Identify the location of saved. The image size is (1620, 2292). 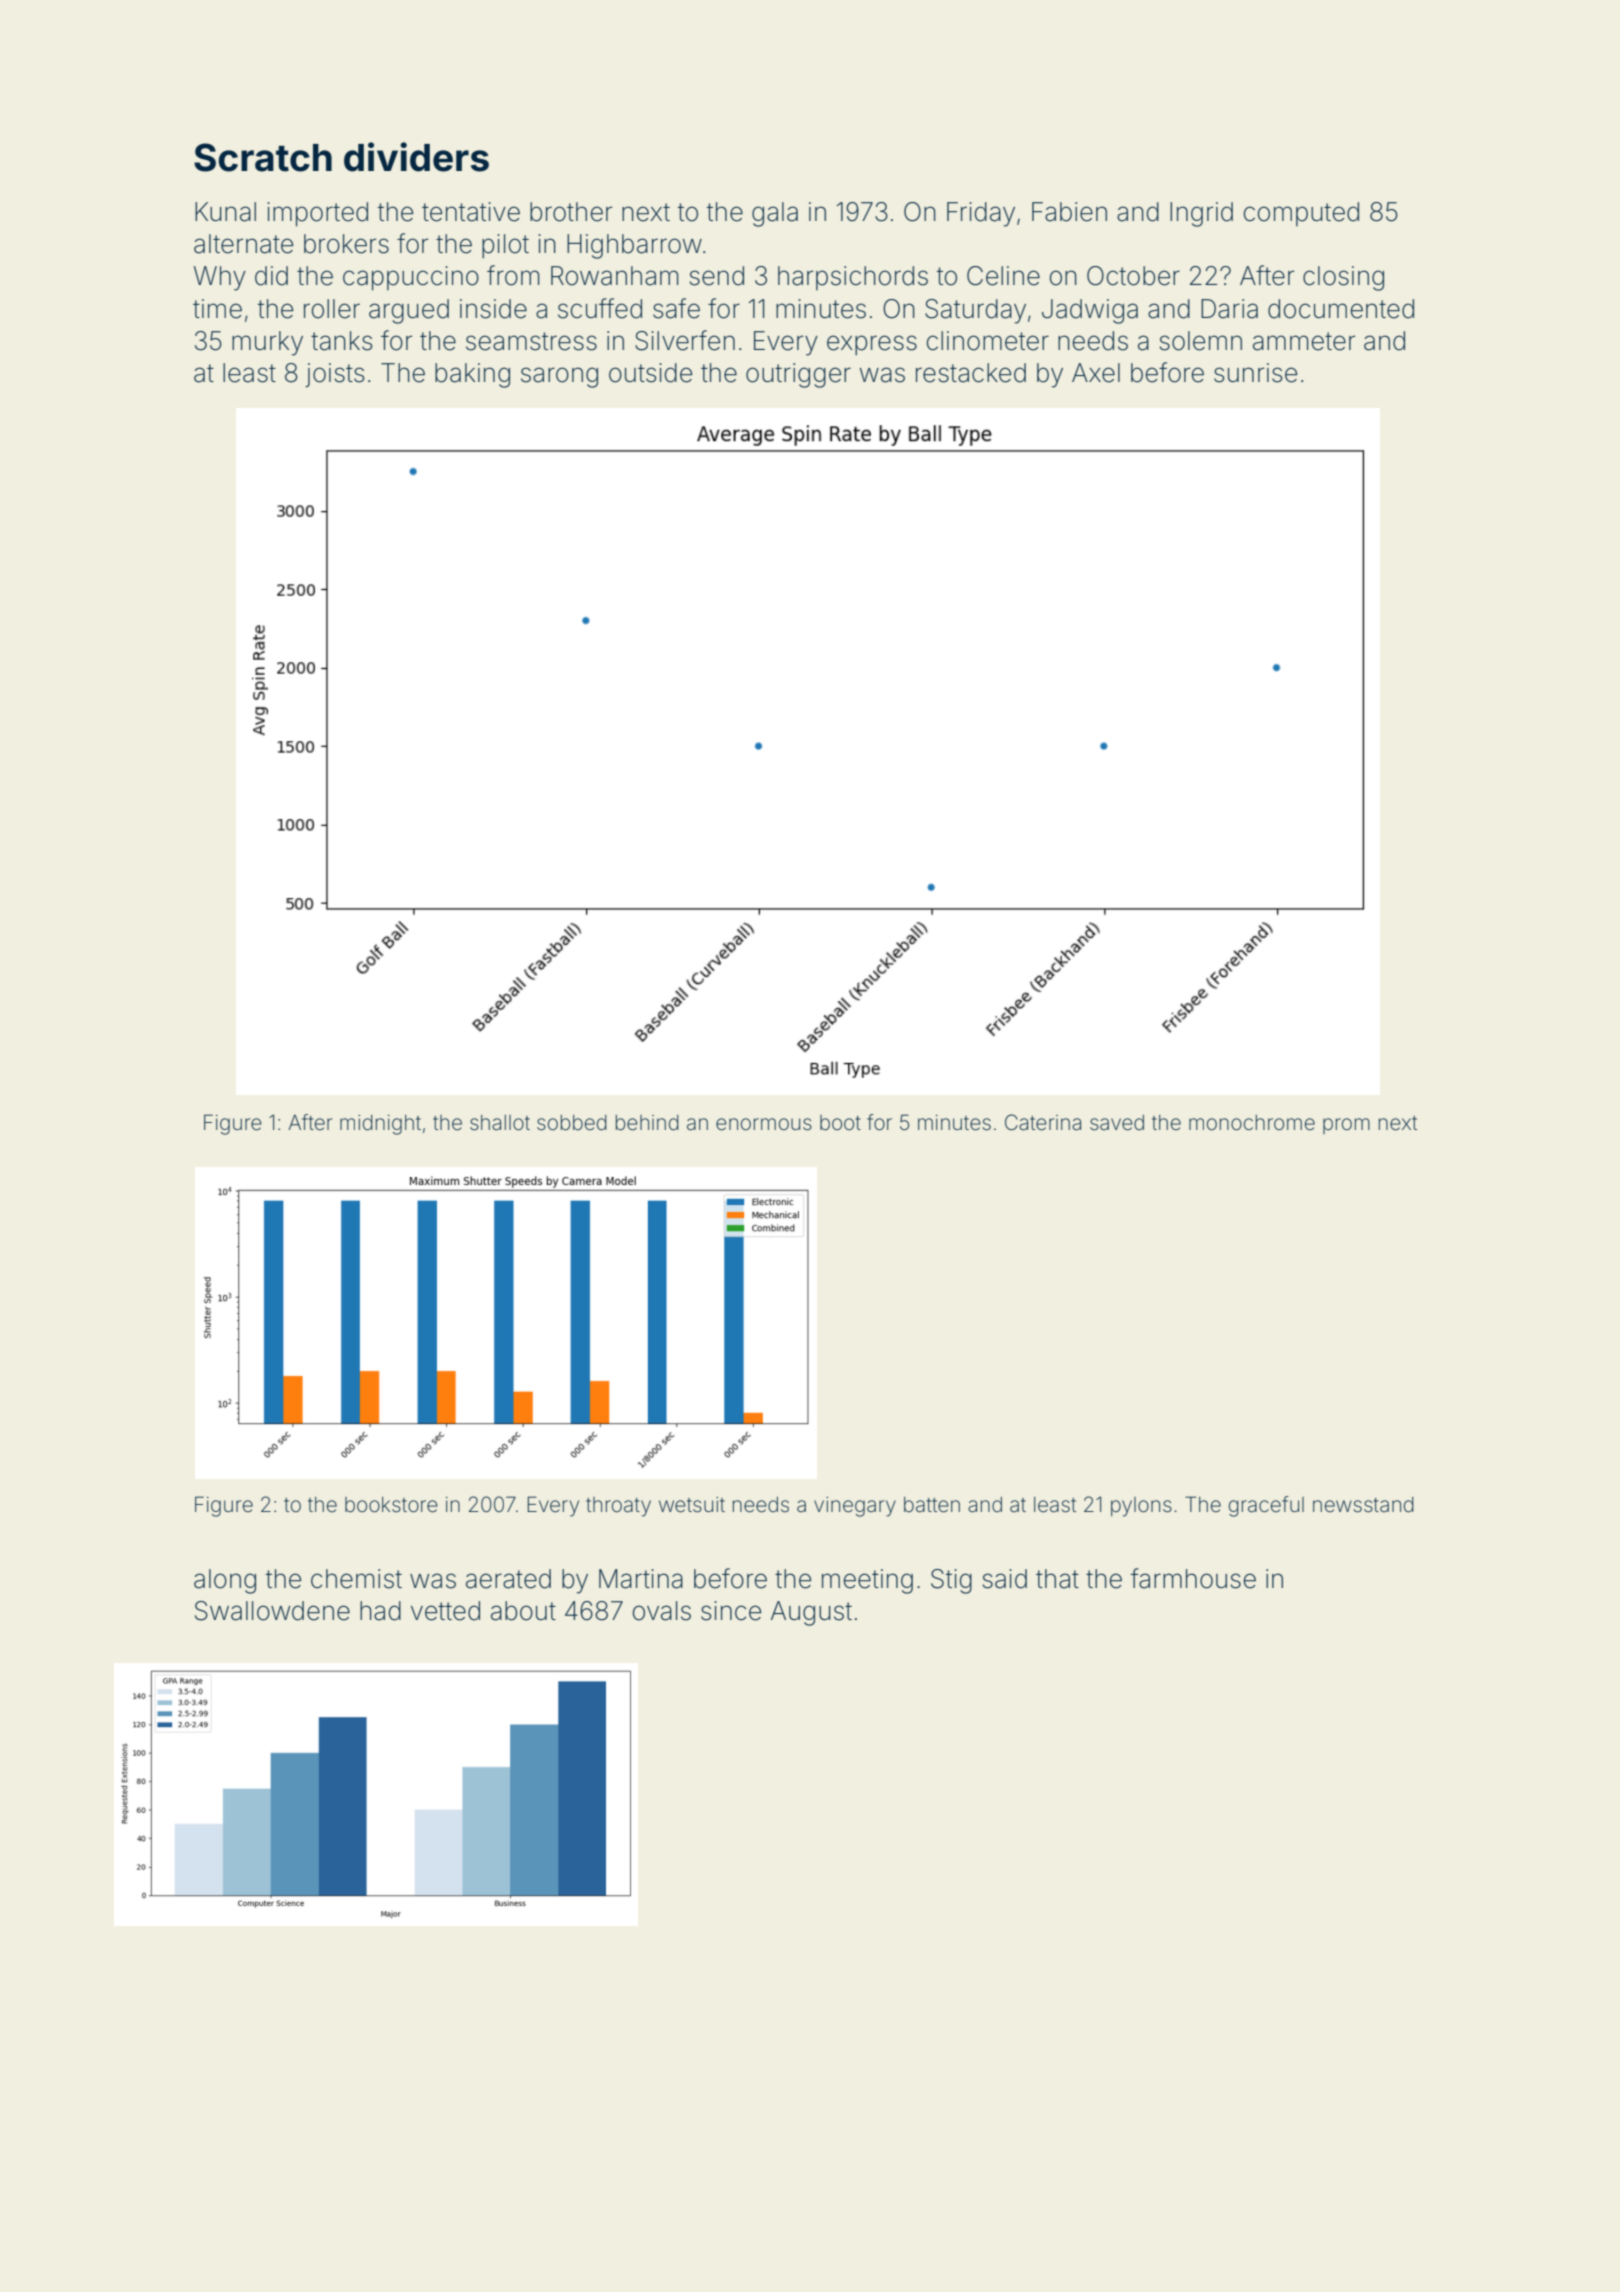
(1117, 1123).
